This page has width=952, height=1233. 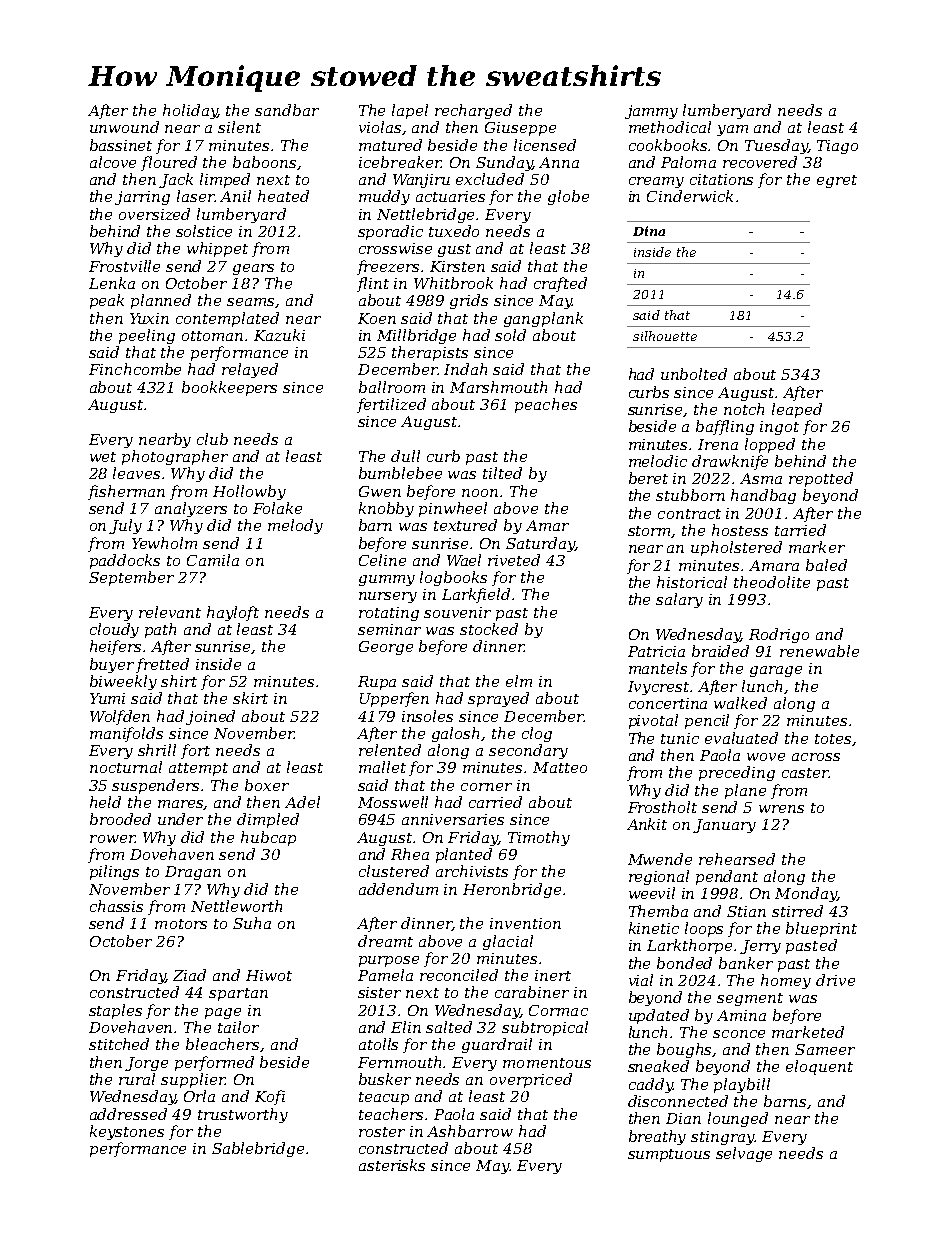 I want to click on Kofi, so click(x=270, y=1097).
